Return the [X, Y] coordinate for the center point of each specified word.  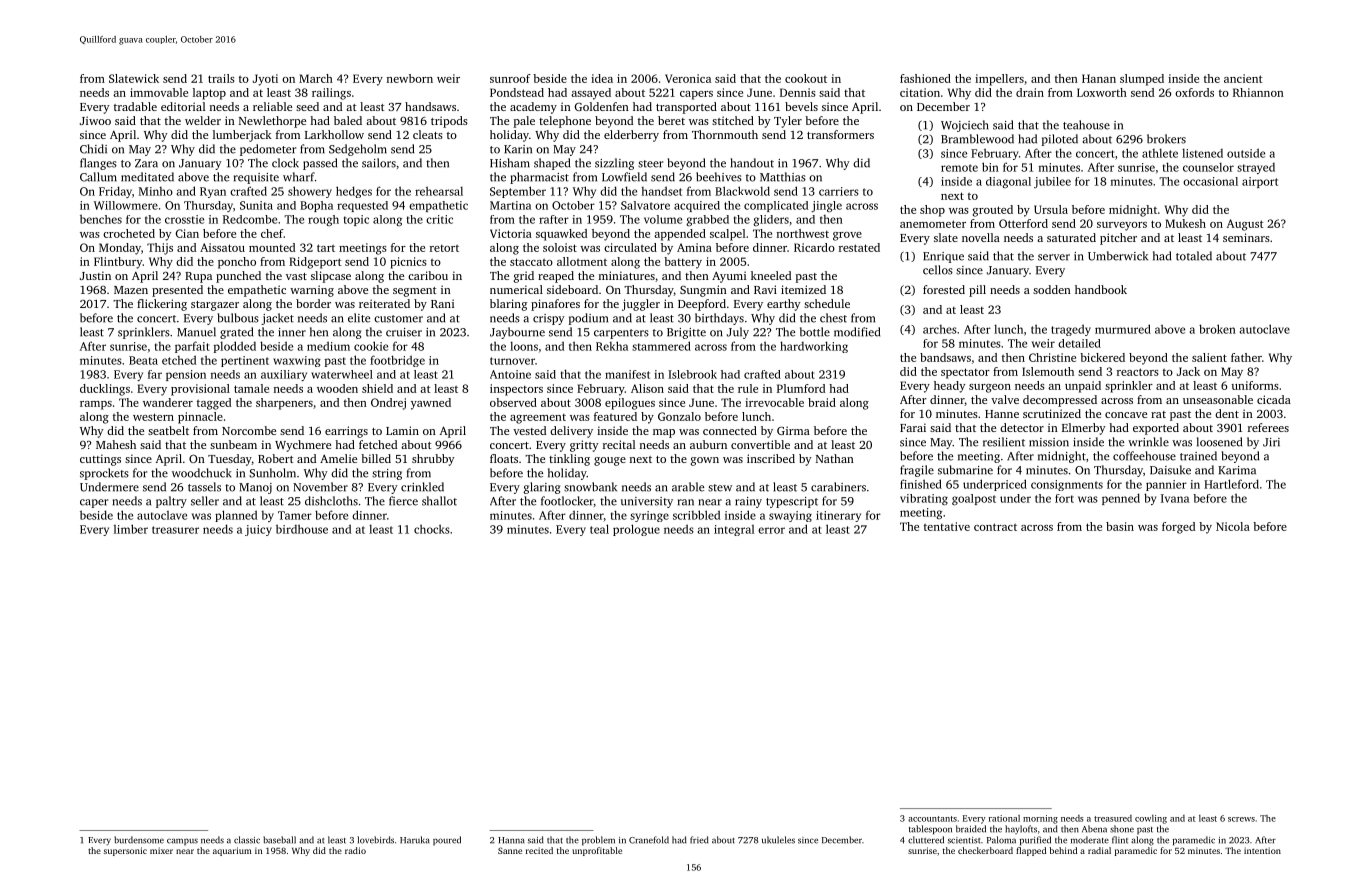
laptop [209, 94]
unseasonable [1218, 399]
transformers [840, 134]
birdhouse [302, 529]
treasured [1113, 818]
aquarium [232, 851]
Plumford [801, 388]
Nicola [1233, 526]
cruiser [404, 332]
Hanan [1099, 78]
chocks [432, 529]
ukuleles [778, 840]
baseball [279, 840]
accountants [932, 819]
